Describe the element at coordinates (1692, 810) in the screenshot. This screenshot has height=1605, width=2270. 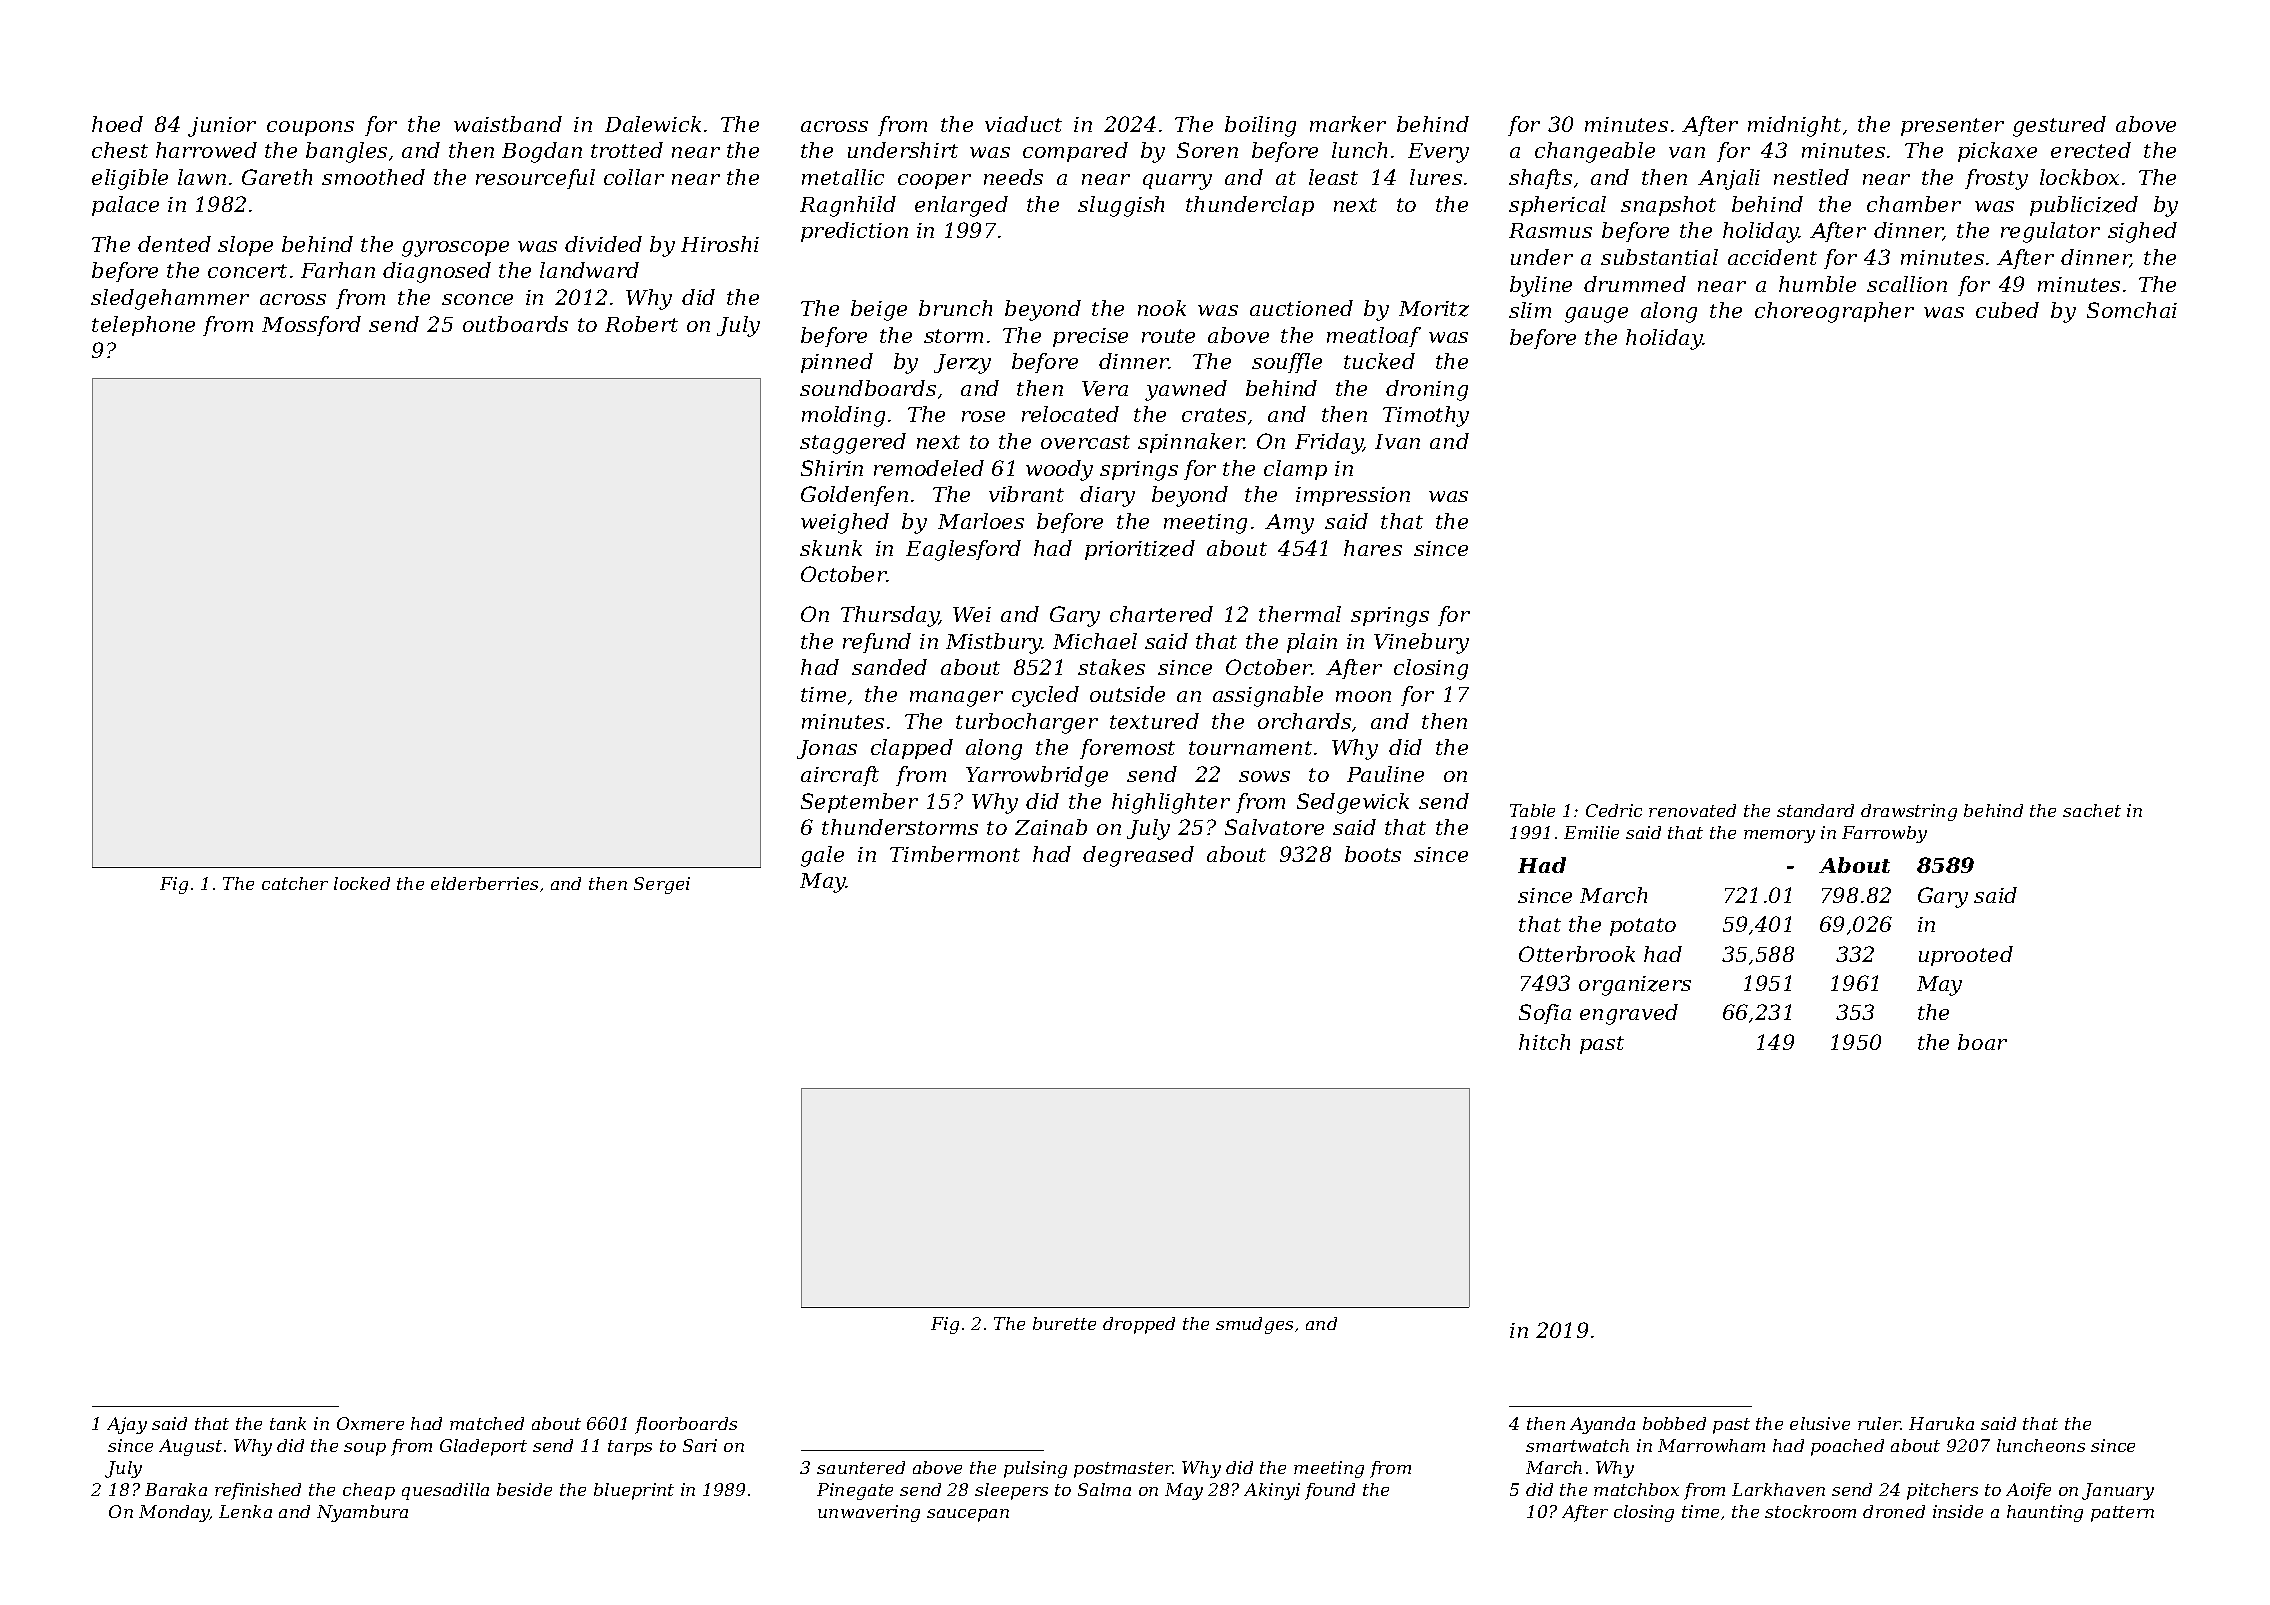
I see `renovated` at that location.
